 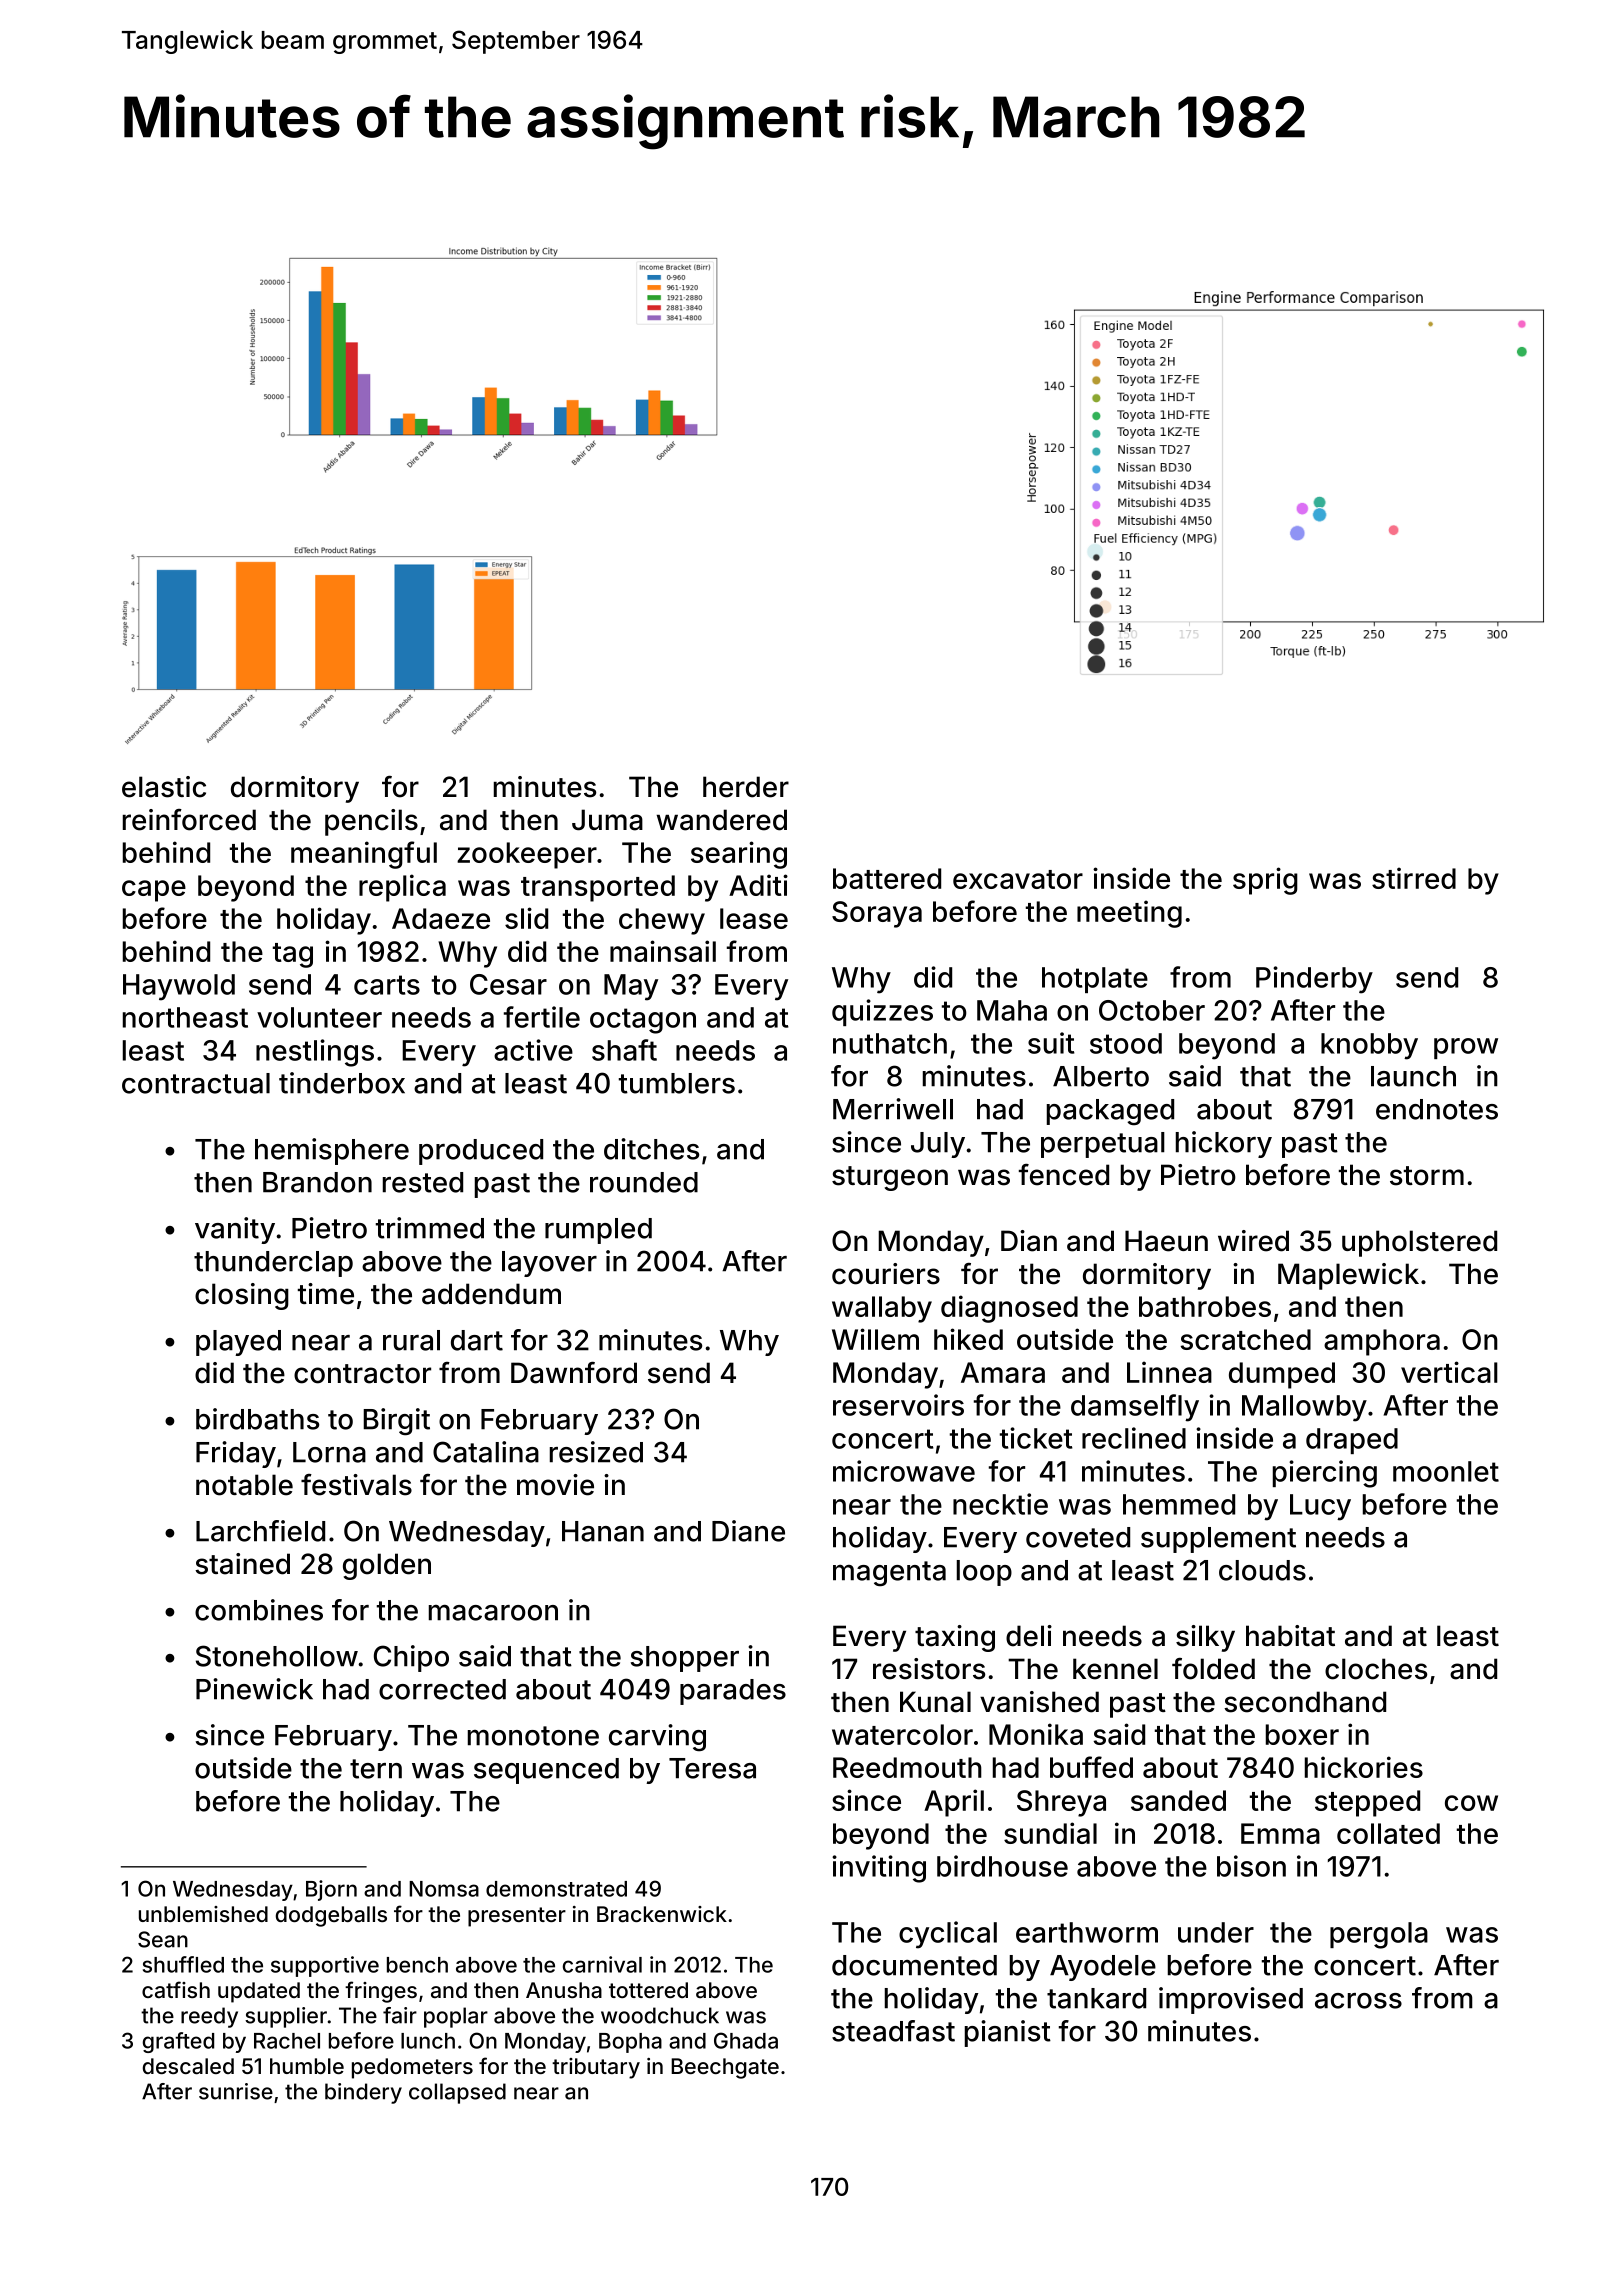 I want to click on documented, so click(x=914, y=1965).
